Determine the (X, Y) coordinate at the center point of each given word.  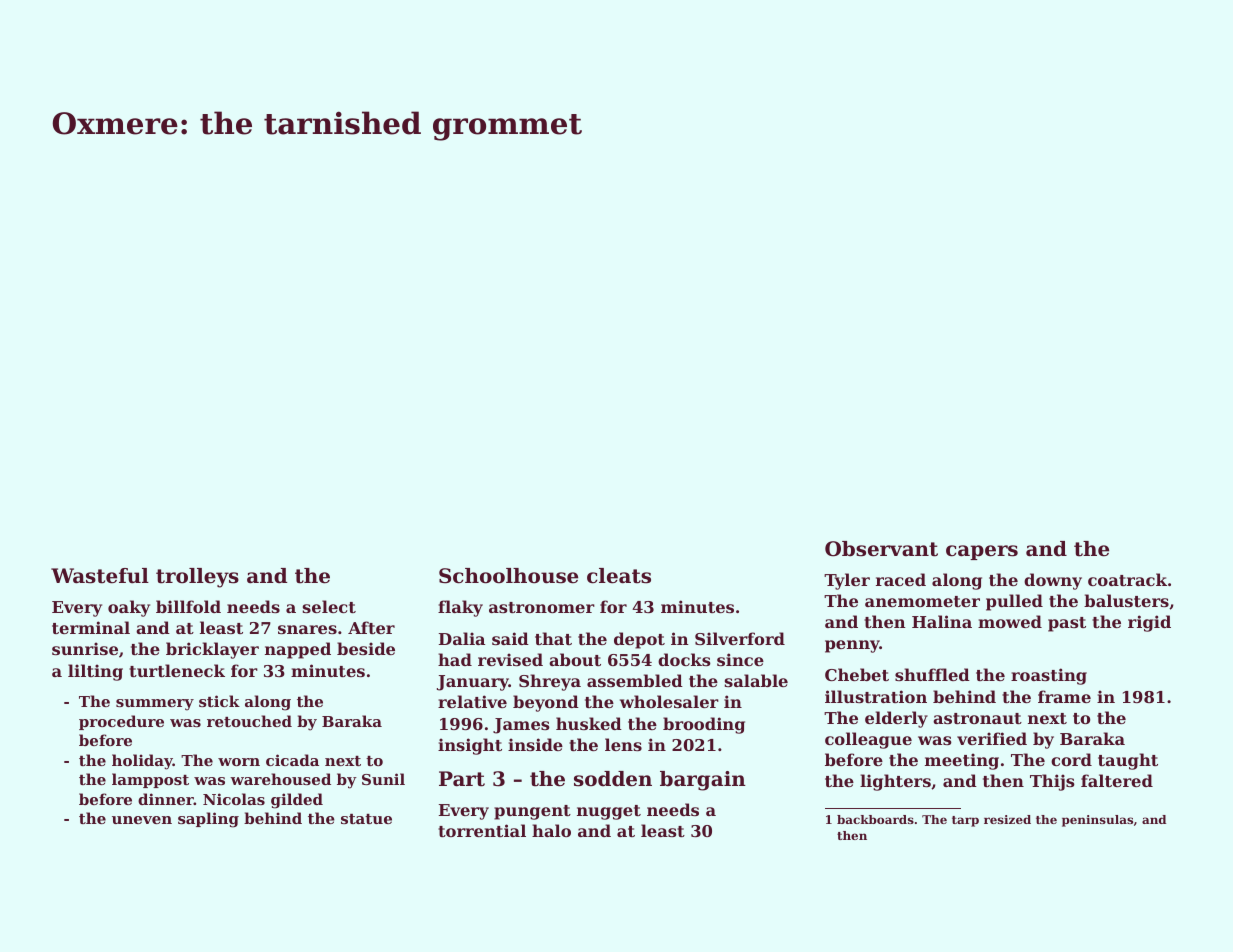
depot (639, 640)
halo (551, 830)
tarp (965, 821)
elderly (896, 719)
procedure (121, 722)
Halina (942, 621)
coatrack (1127, 579)
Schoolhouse (508, 576)
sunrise (85, 648)
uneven (142, 820)
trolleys (197, 578)
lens (623, 744)
